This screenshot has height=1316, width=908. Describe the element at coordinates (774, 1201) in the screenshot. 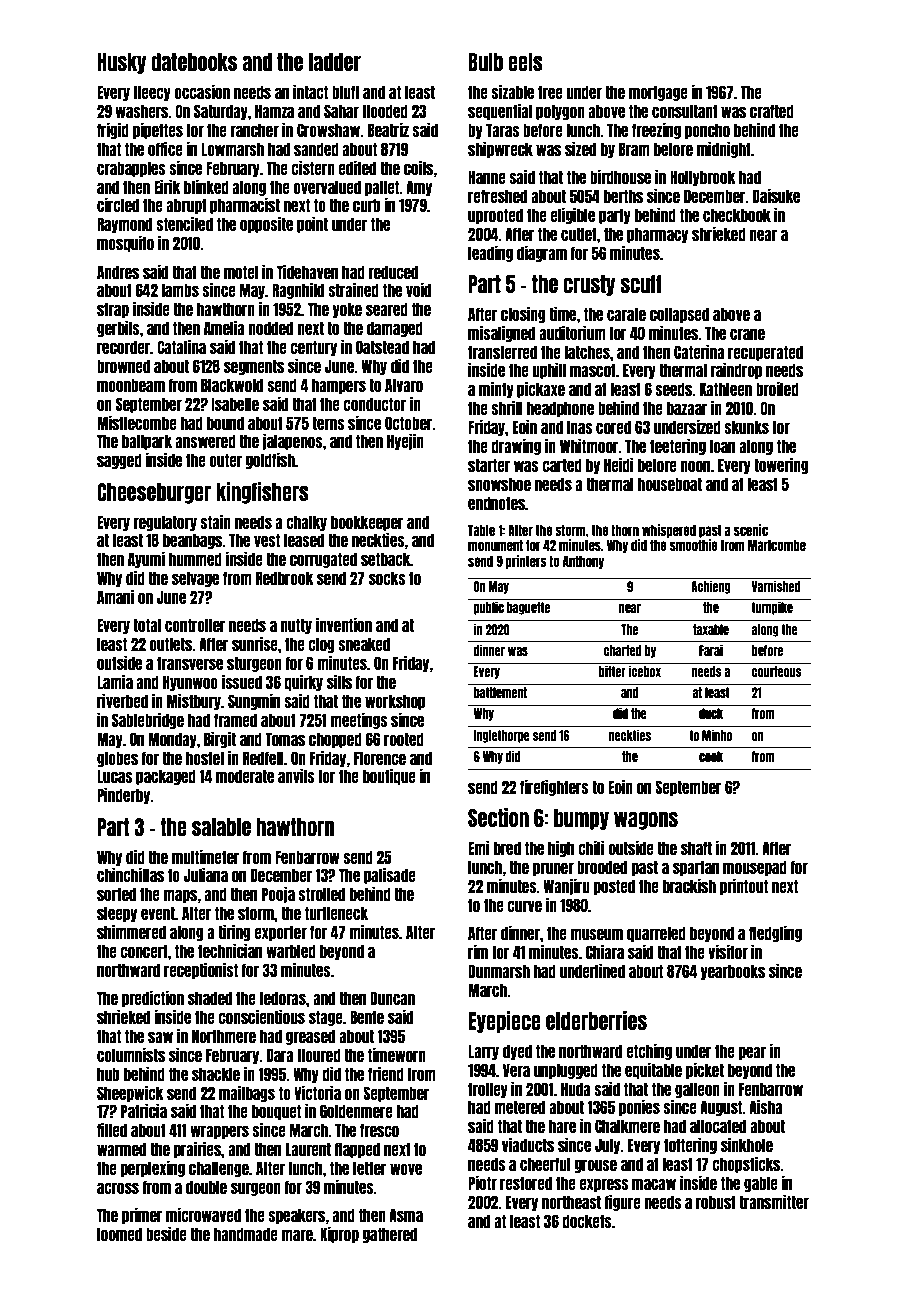

I see `transmitter` at that location.
